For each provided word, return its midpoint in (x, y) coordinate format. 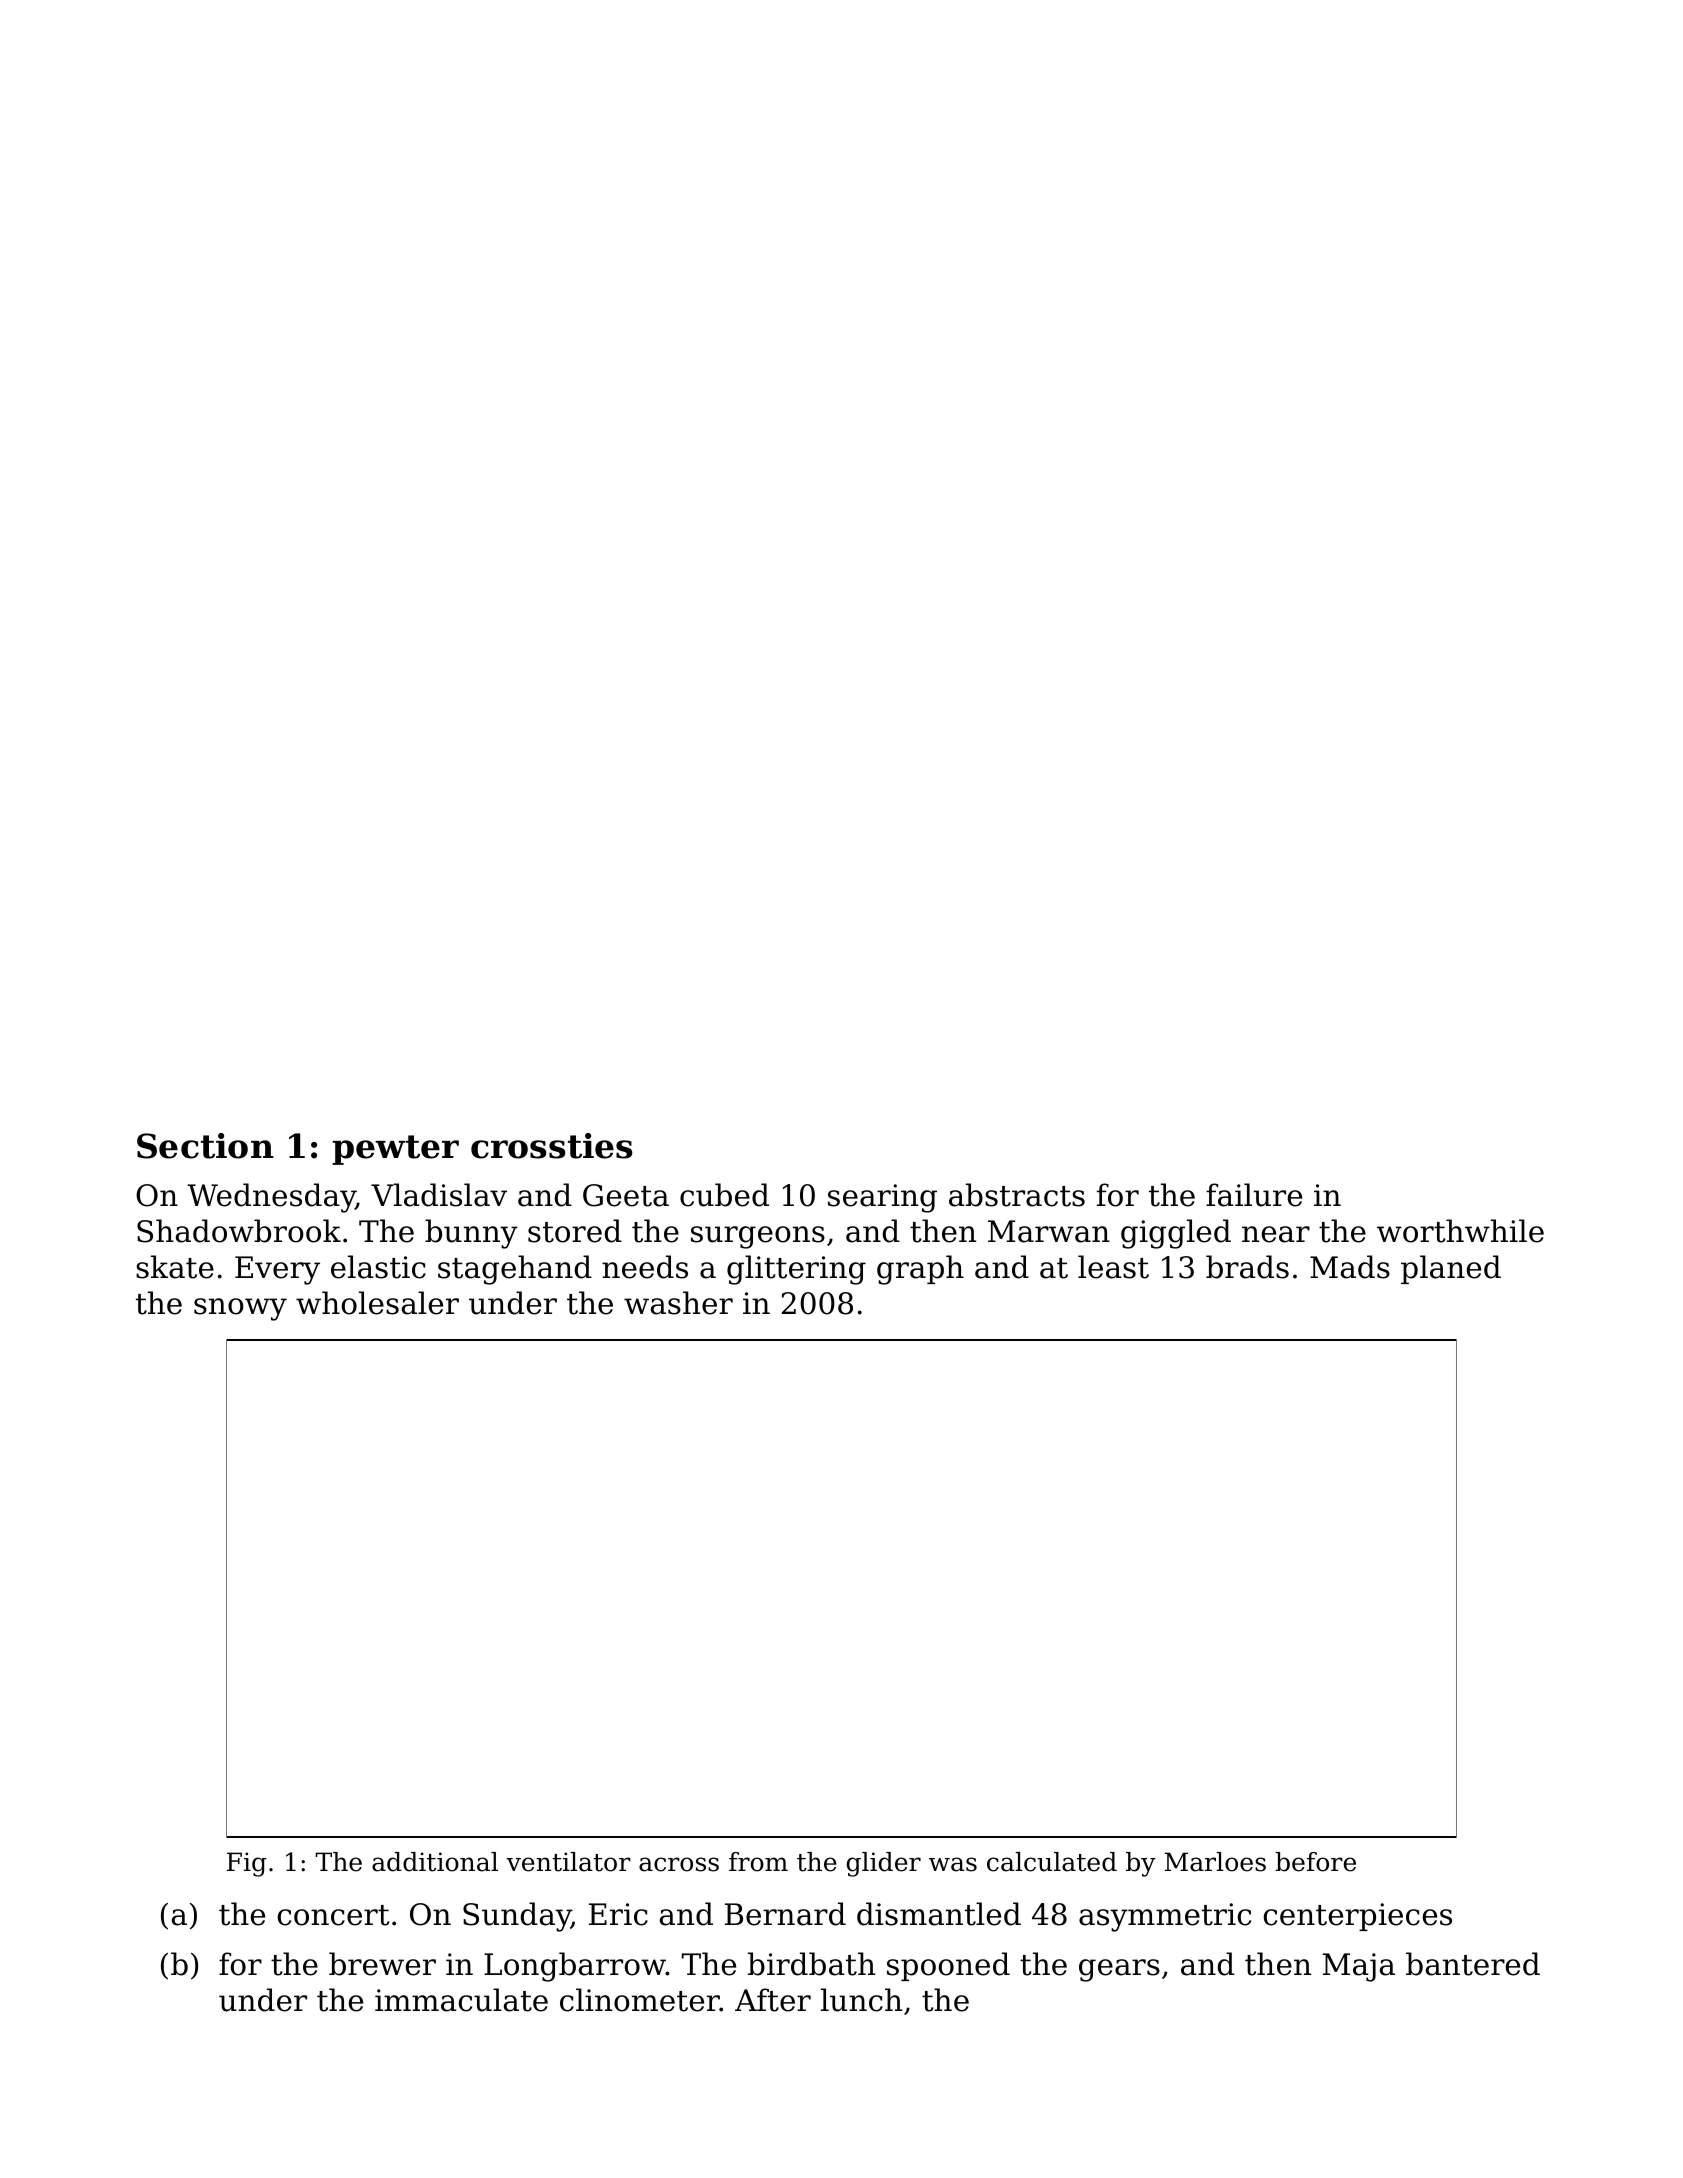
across (679, 1864)
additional (435, 1862)
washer (678, 1303)
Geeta (626, 1195)
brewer (382, 1964)
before (1315, 1862)
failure (1254, 1195)
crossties (552, 1146)
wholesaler (377, 1303)
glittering (796, 1270)
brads (1247, 1267)
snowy (240, 1309)
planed (1451, 1269)
